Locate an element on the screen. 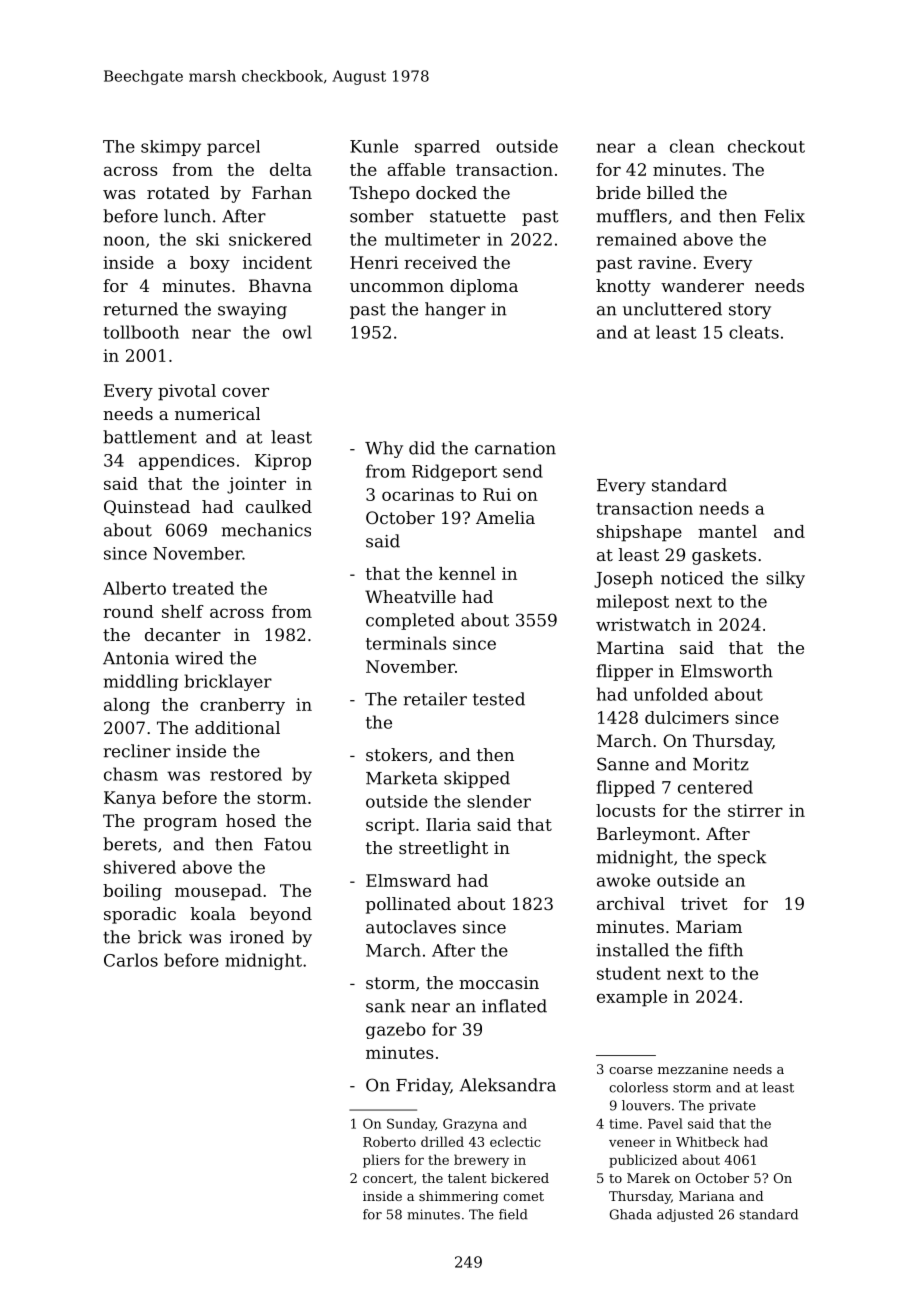 The image size is (908, 1316). publicized is located at coordinates (643, 1161).
